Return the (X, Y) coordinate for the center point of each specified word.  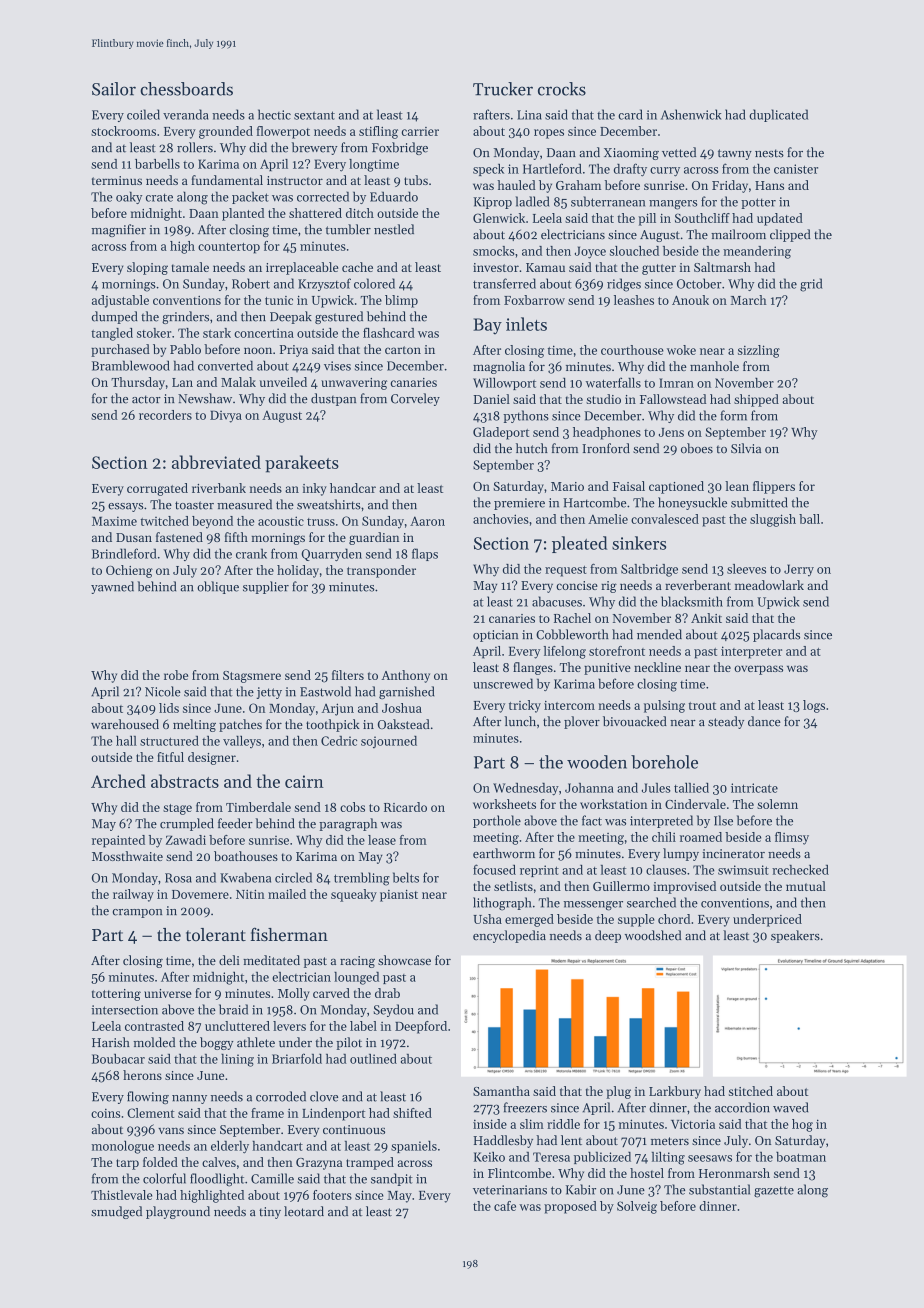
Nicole (163, 691)
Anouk (690, 300)
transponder (381, 571)
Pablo (185, 349)
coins (105, 1113)
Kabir (581, 1189)
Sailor (114, 89)
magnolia (499, 367)
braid (233, 1009)
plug (618, 1092)
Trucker (503, 89)
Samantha (501, 1091)
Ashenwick (691, 114)
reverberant (698, 585)
